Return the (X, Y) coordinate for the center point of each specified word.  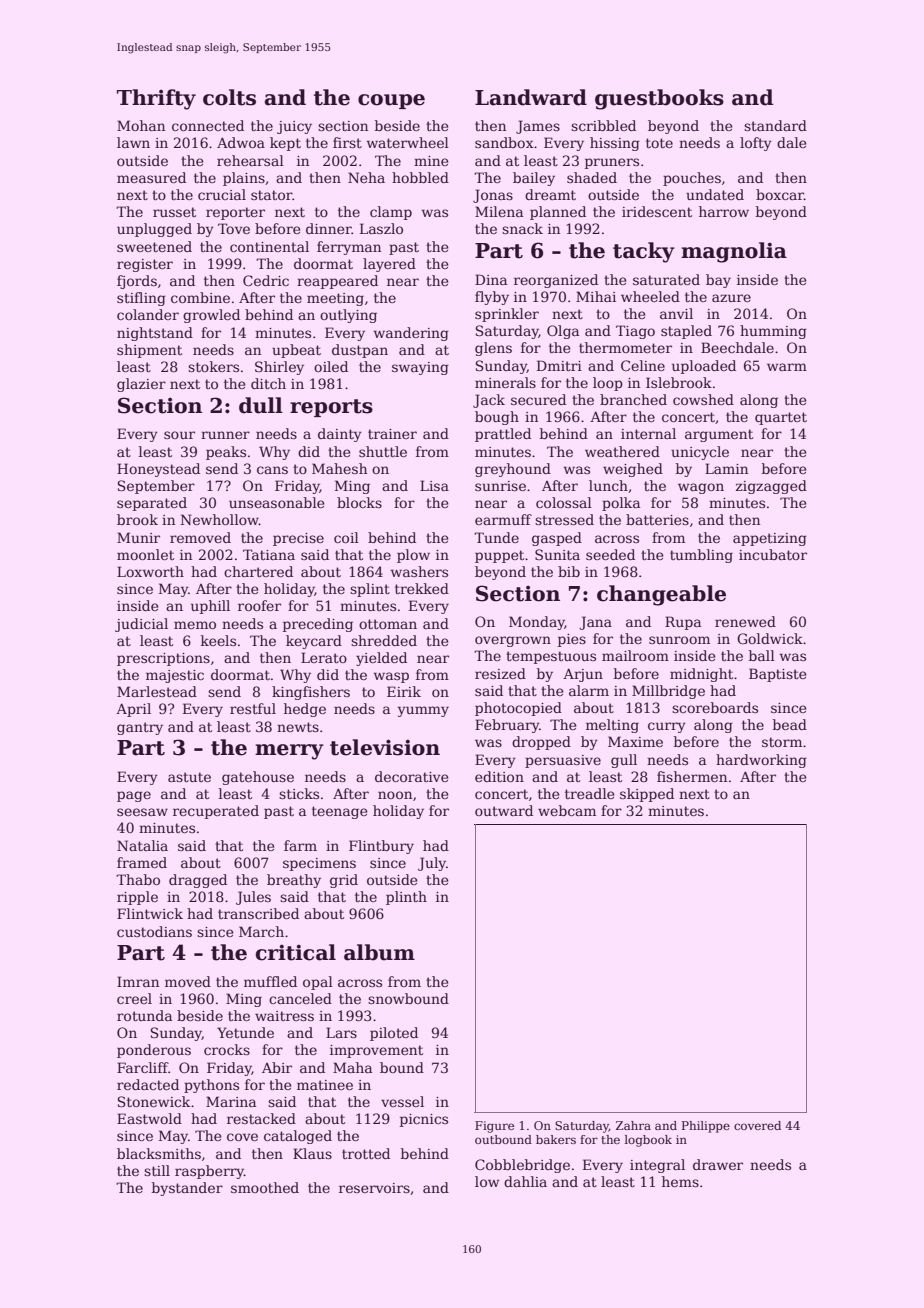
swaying (420, 368)
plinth (406, 898)
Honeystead (158, 470)
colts (229, 97)
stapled (686, 332)
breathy (294, 881)
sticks (299, 793)
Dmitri (559, 365)
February (507, 726)
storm (782, 742)
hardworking (761, 761)
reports (331, 408)
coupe (391, 101)
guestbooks (659, 99)
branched (633, 399)
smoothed (265, 1187)
